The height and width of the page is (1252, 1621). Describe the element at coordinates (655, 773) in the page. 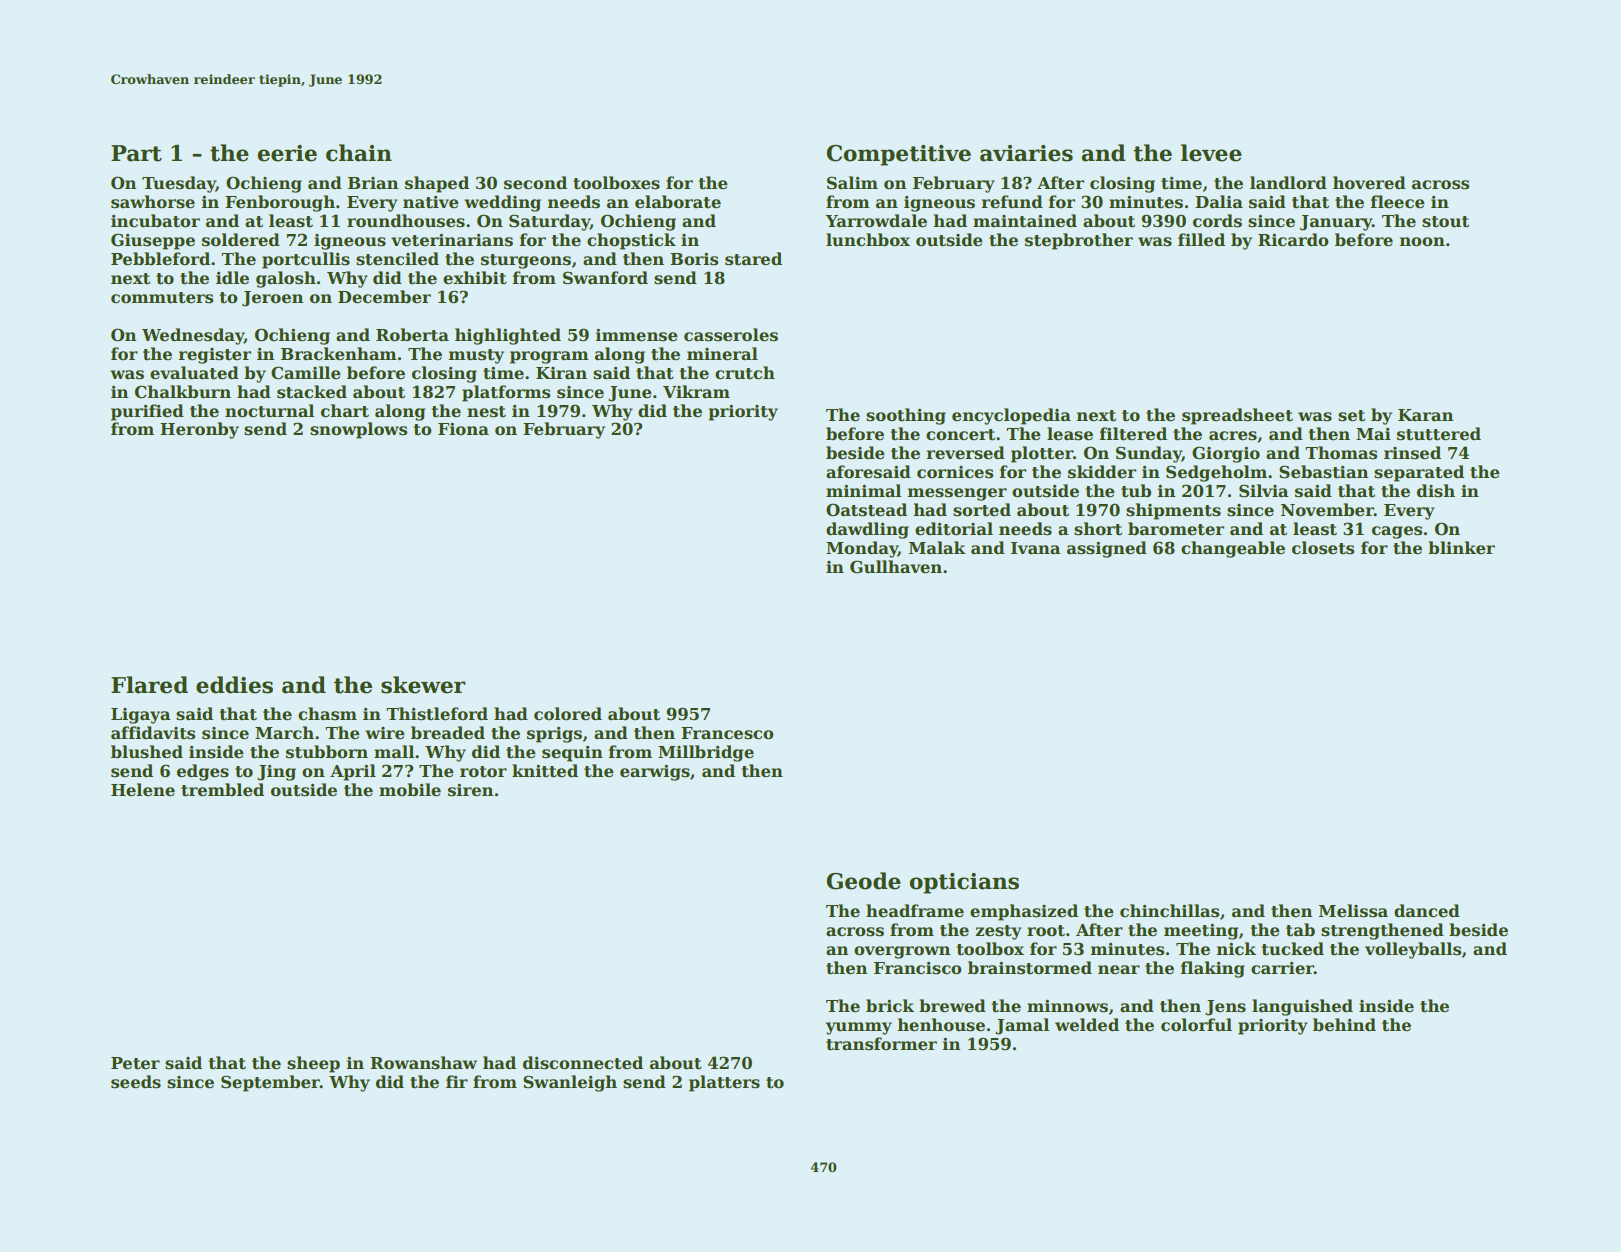

I see `earwigs` at that location.
